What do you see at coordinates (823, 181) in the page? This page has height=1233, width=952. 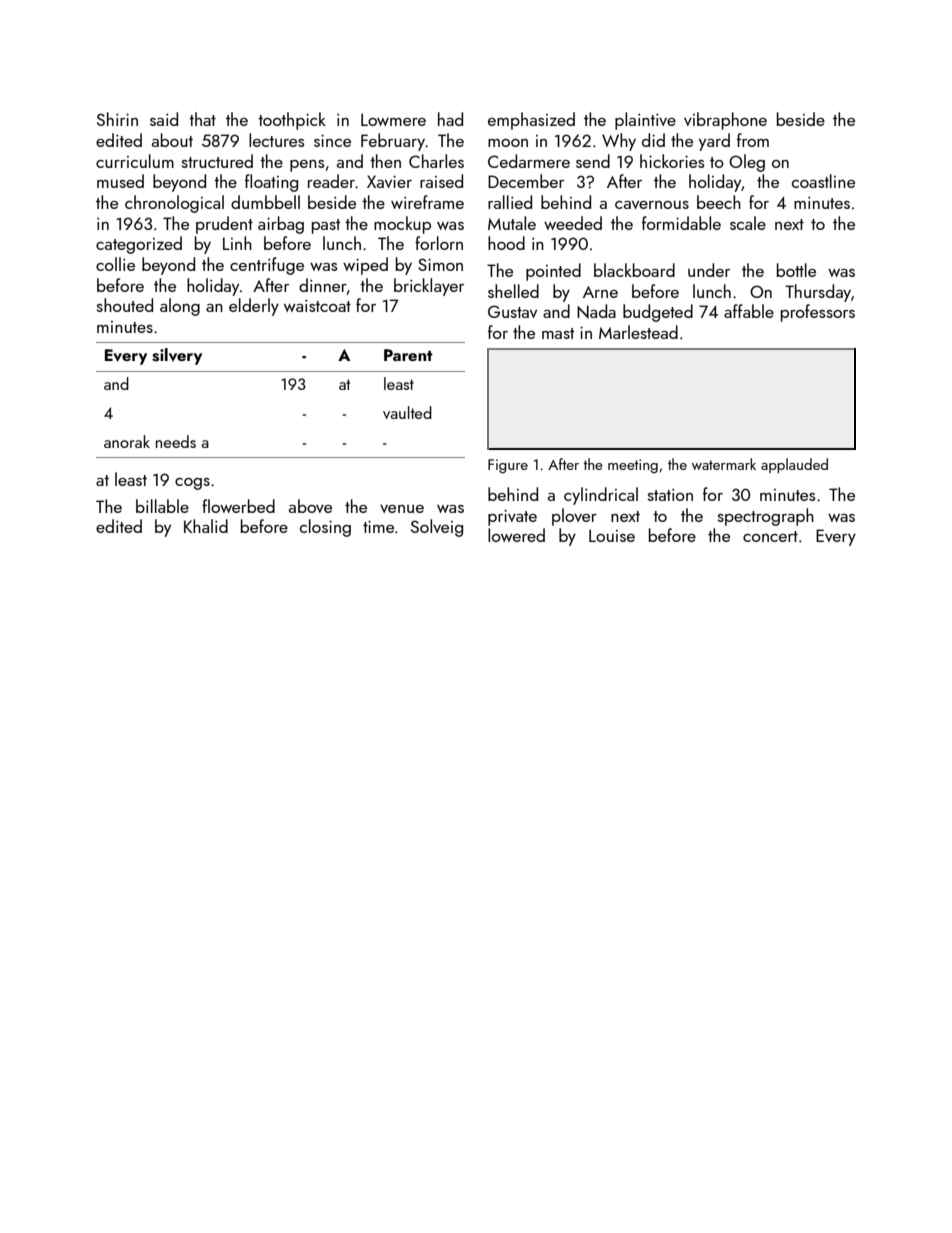 I see `coastline` at bounding box center [823, 181].
